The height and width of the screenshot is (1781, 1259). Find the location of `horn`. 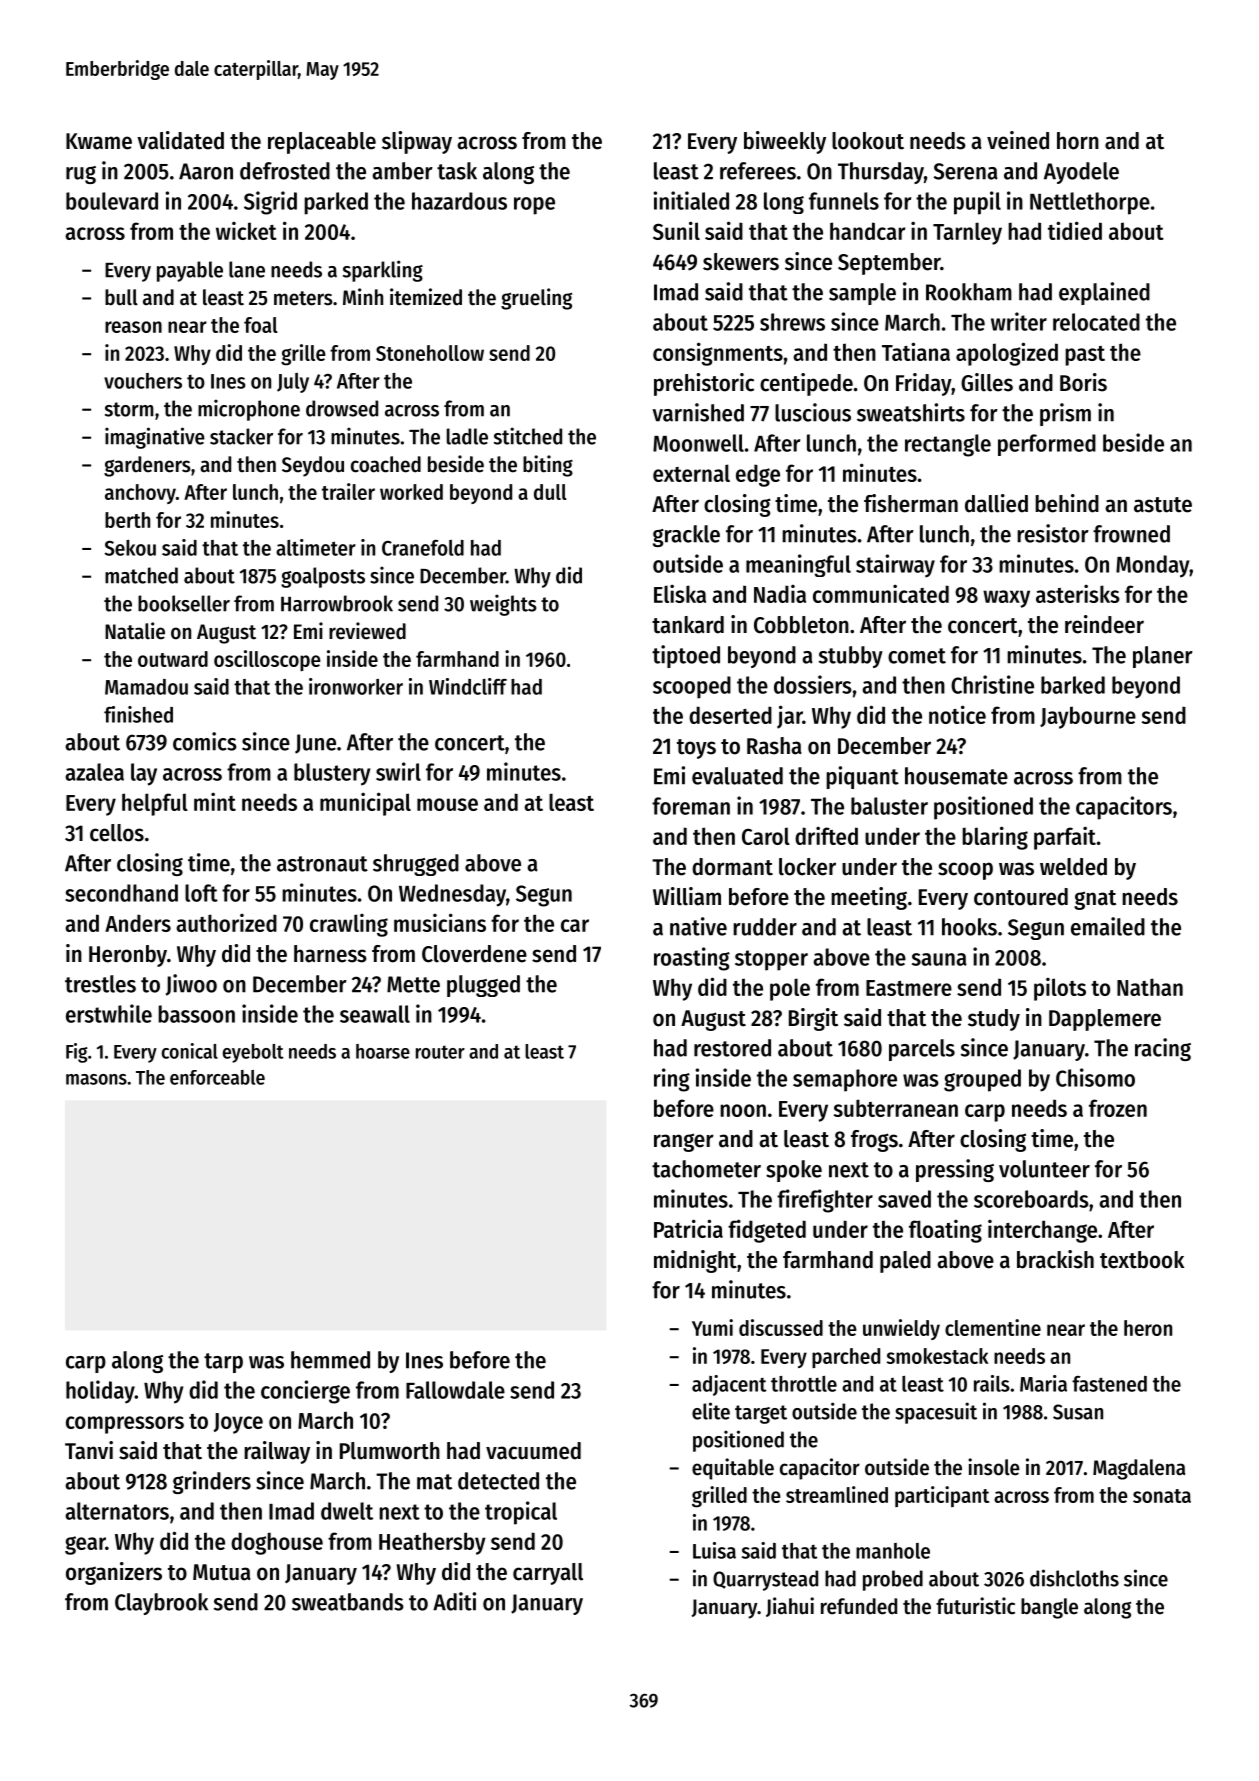

horn is located at coordinates (1078, 141).
